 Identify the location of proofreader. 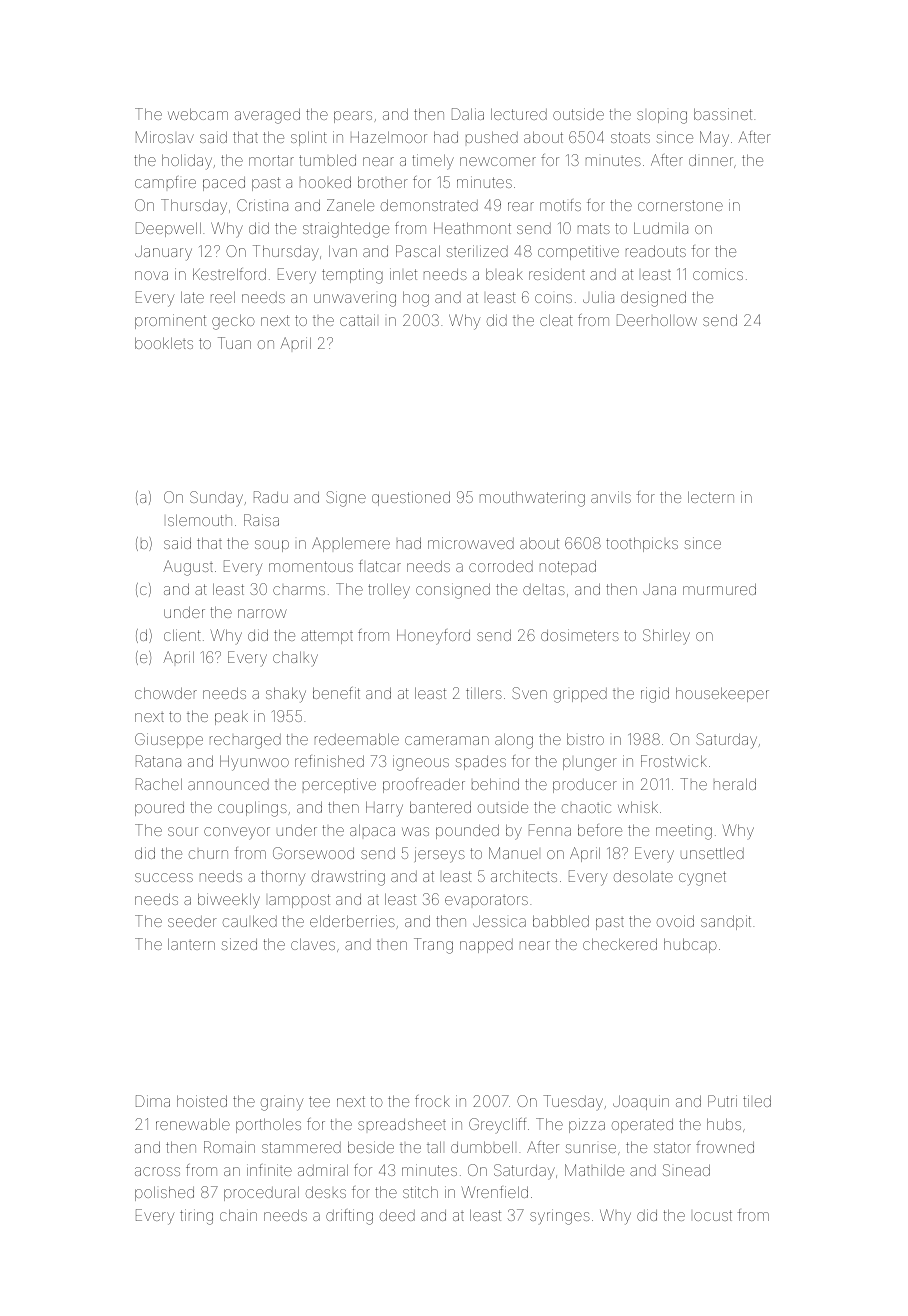
(424, 785).
